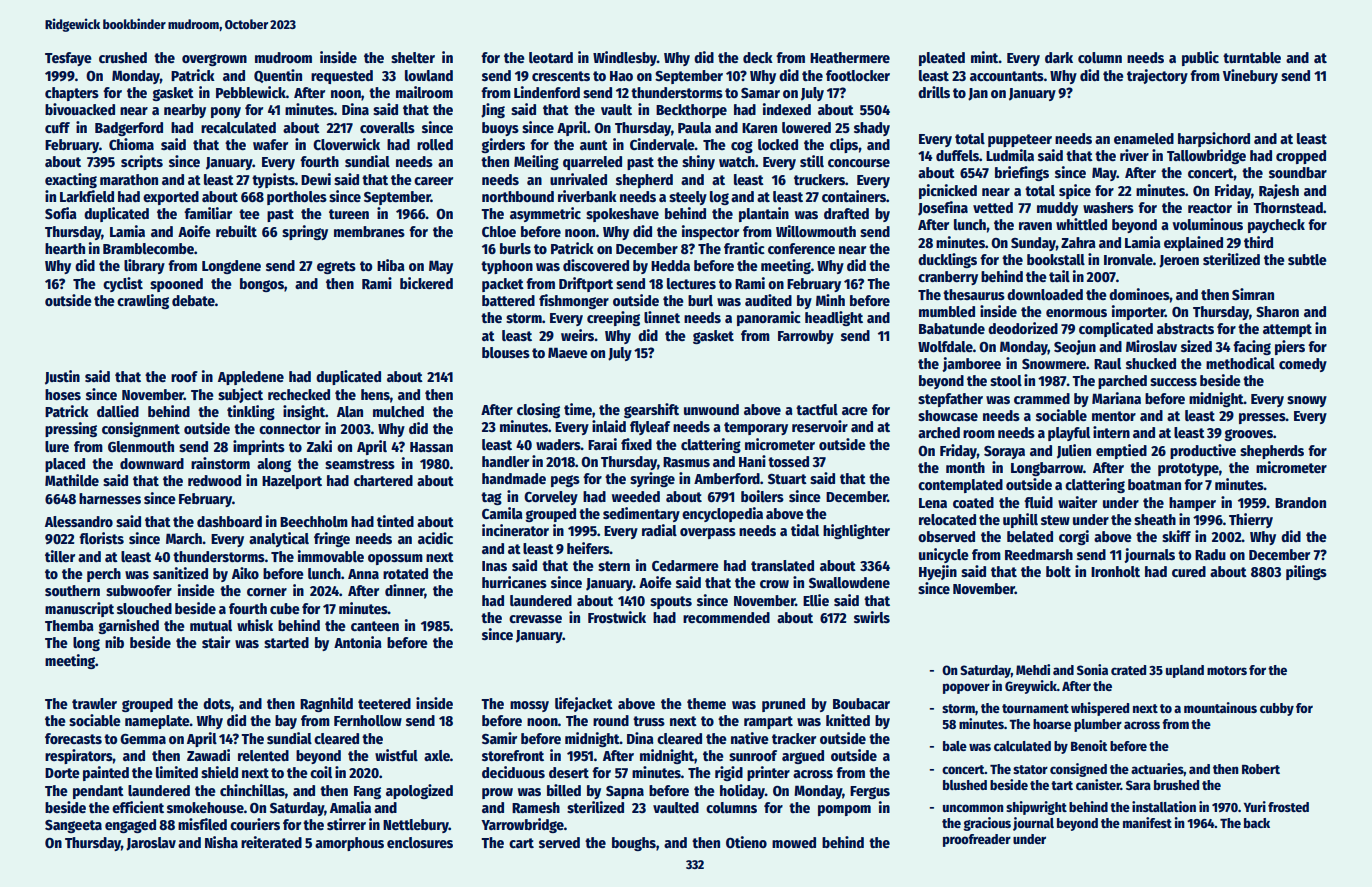  I want to click on holiday, so click(742, 791).
